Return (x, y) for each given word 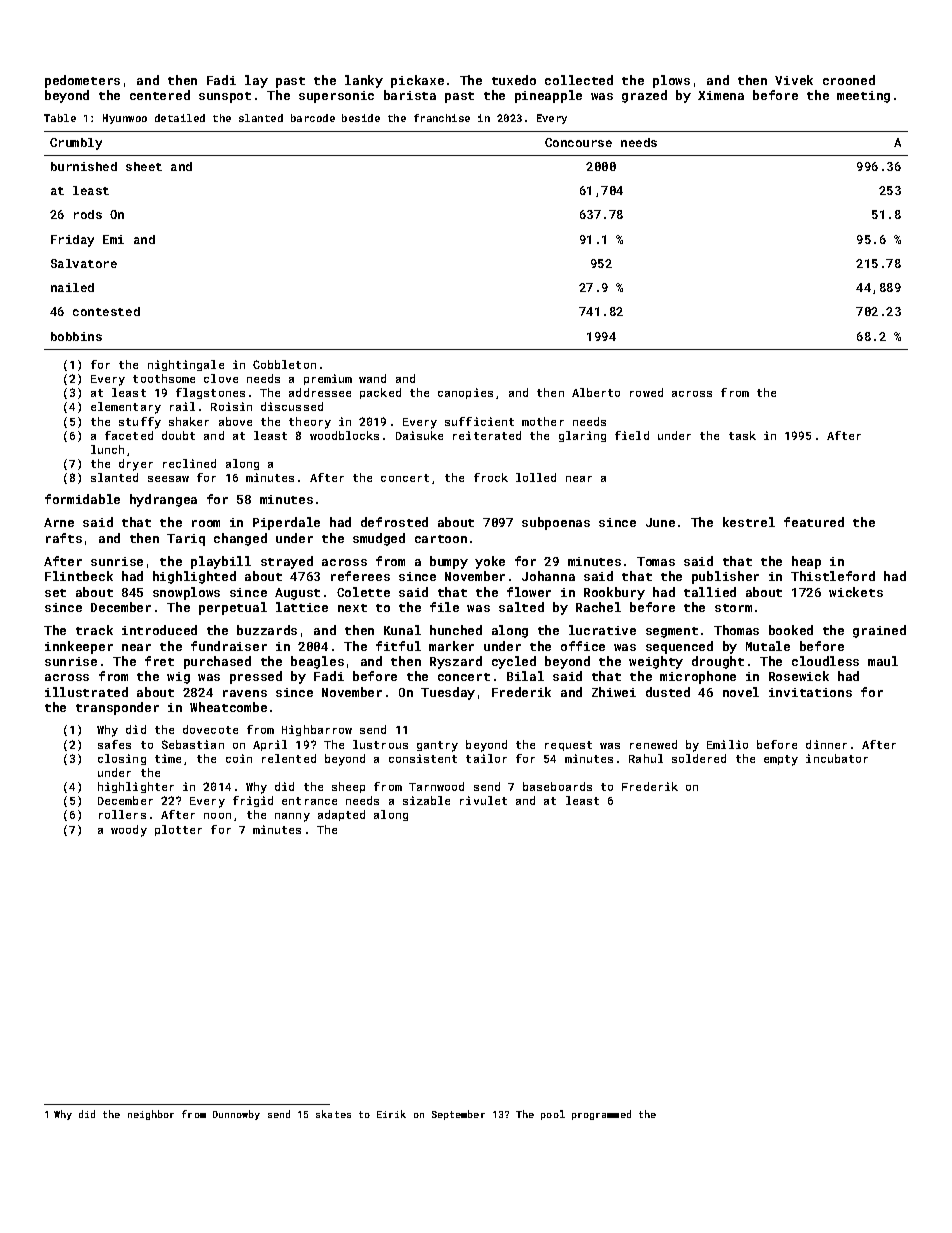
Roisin (231, 406)
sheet (144, 166)
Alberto (596, 392)
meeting (863, 97)
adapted (341, 815)
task (742, 435)
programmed (601, 1115)
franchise (442, 118)
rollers (122, 814)
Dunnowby (236, 1115)
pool (553, 1115)
